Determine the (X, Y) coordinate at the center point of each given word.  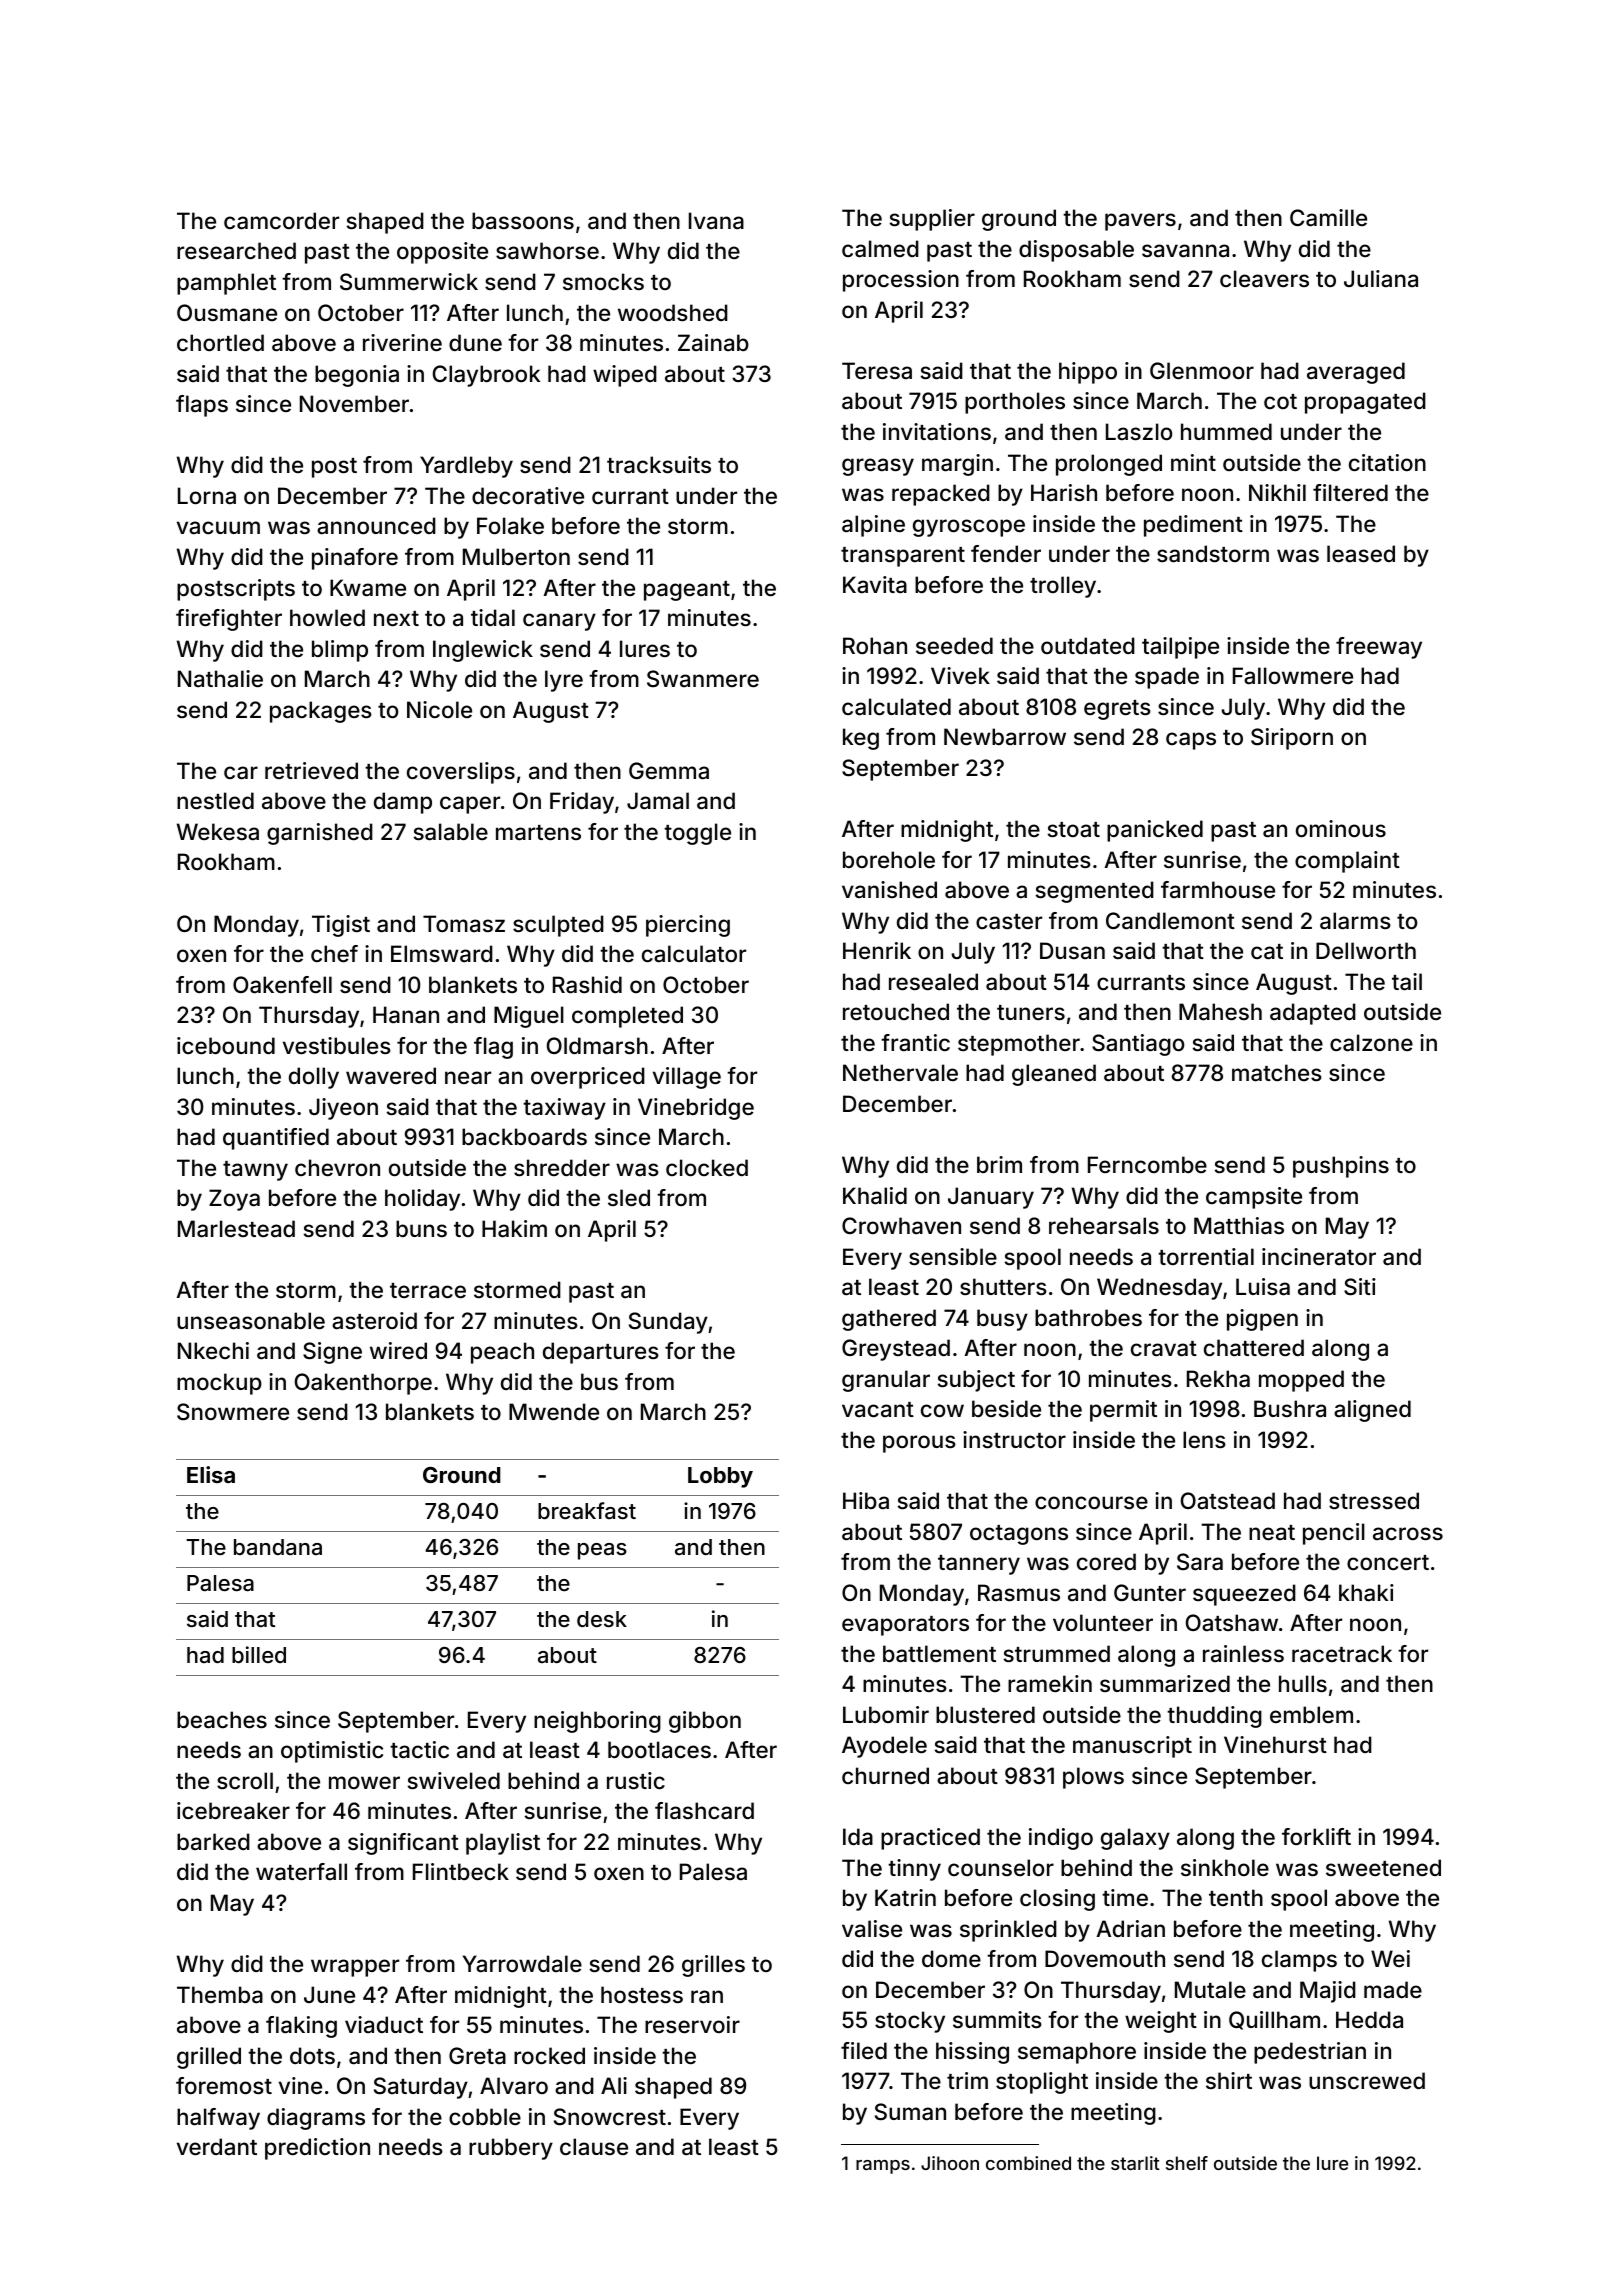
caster (1009, 922)
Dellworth (1366, 950)
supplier (932, 220)
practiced (930, 1839)
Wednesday (1159, 1289)
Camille (1328, 218)
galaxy (1135, 1839)
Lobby (720, 1477)
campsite (1254, 1198)
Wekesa (218, 832)
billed (259, 1654)
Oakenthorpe (363, 1384)
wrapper (355, 1968)
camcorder (281, 221)
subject (976, 1381)
